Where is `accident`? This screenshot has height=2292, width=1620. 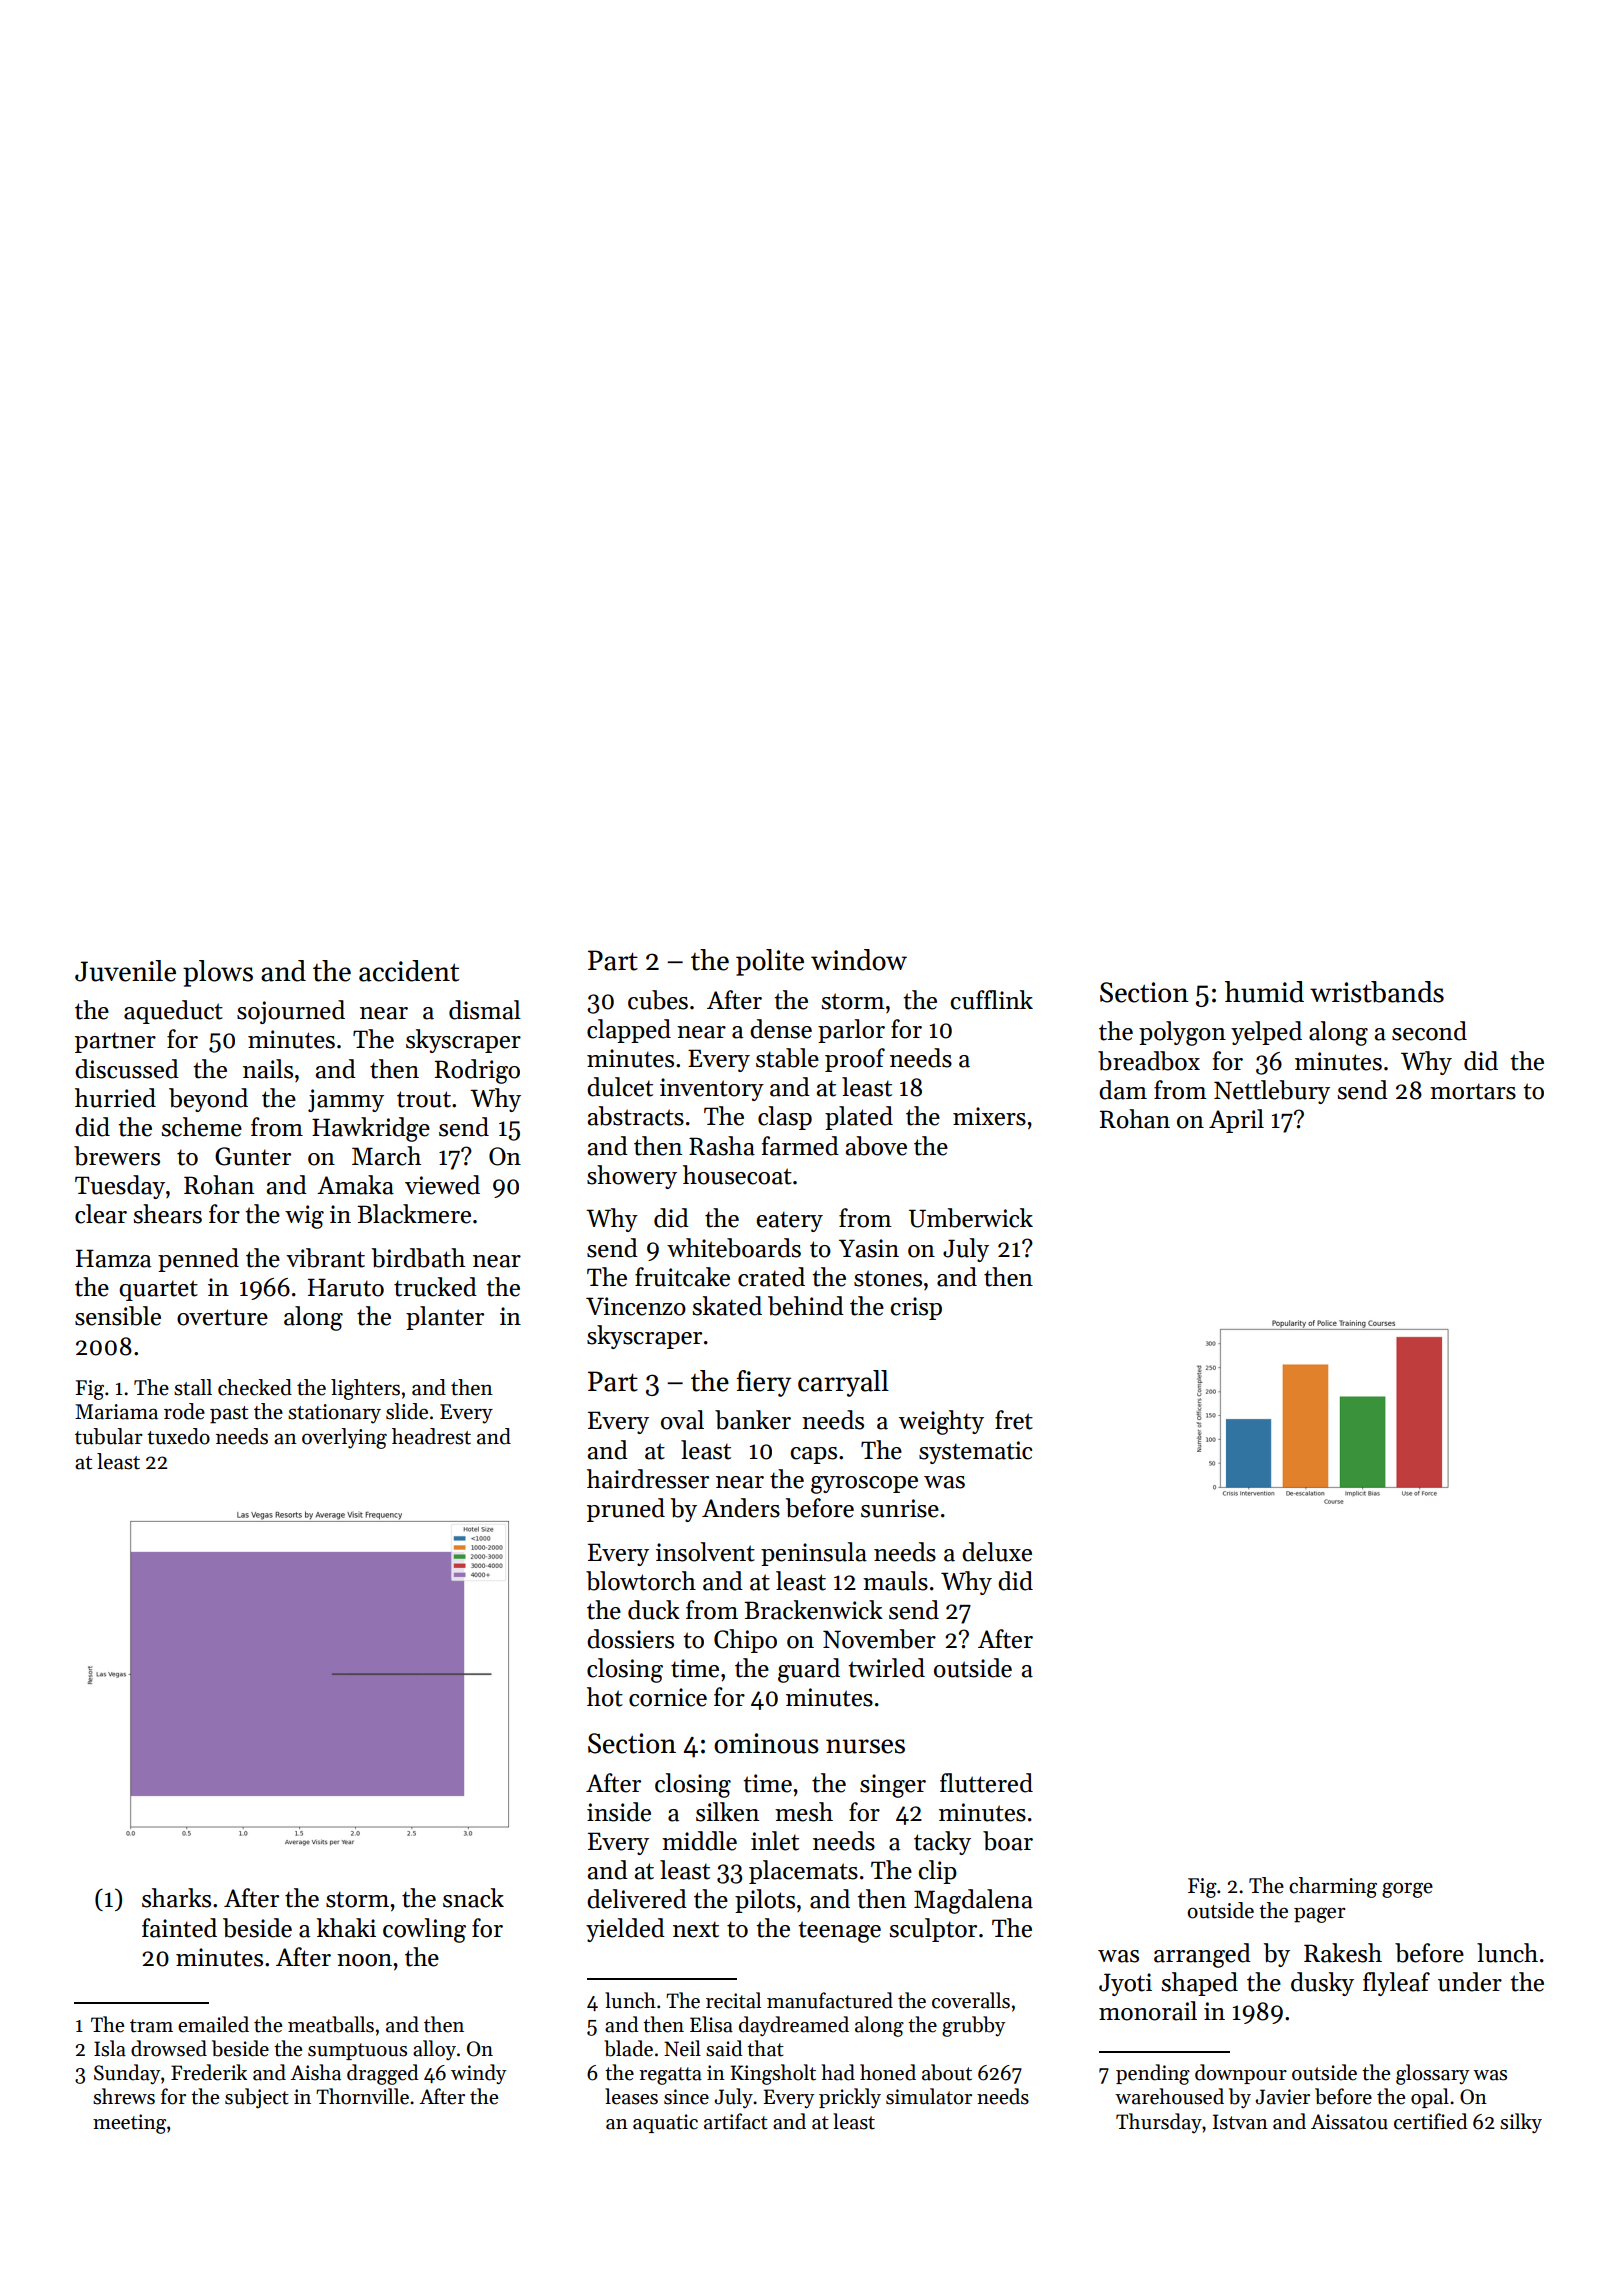 accident is located at coordinates (409, 971).
